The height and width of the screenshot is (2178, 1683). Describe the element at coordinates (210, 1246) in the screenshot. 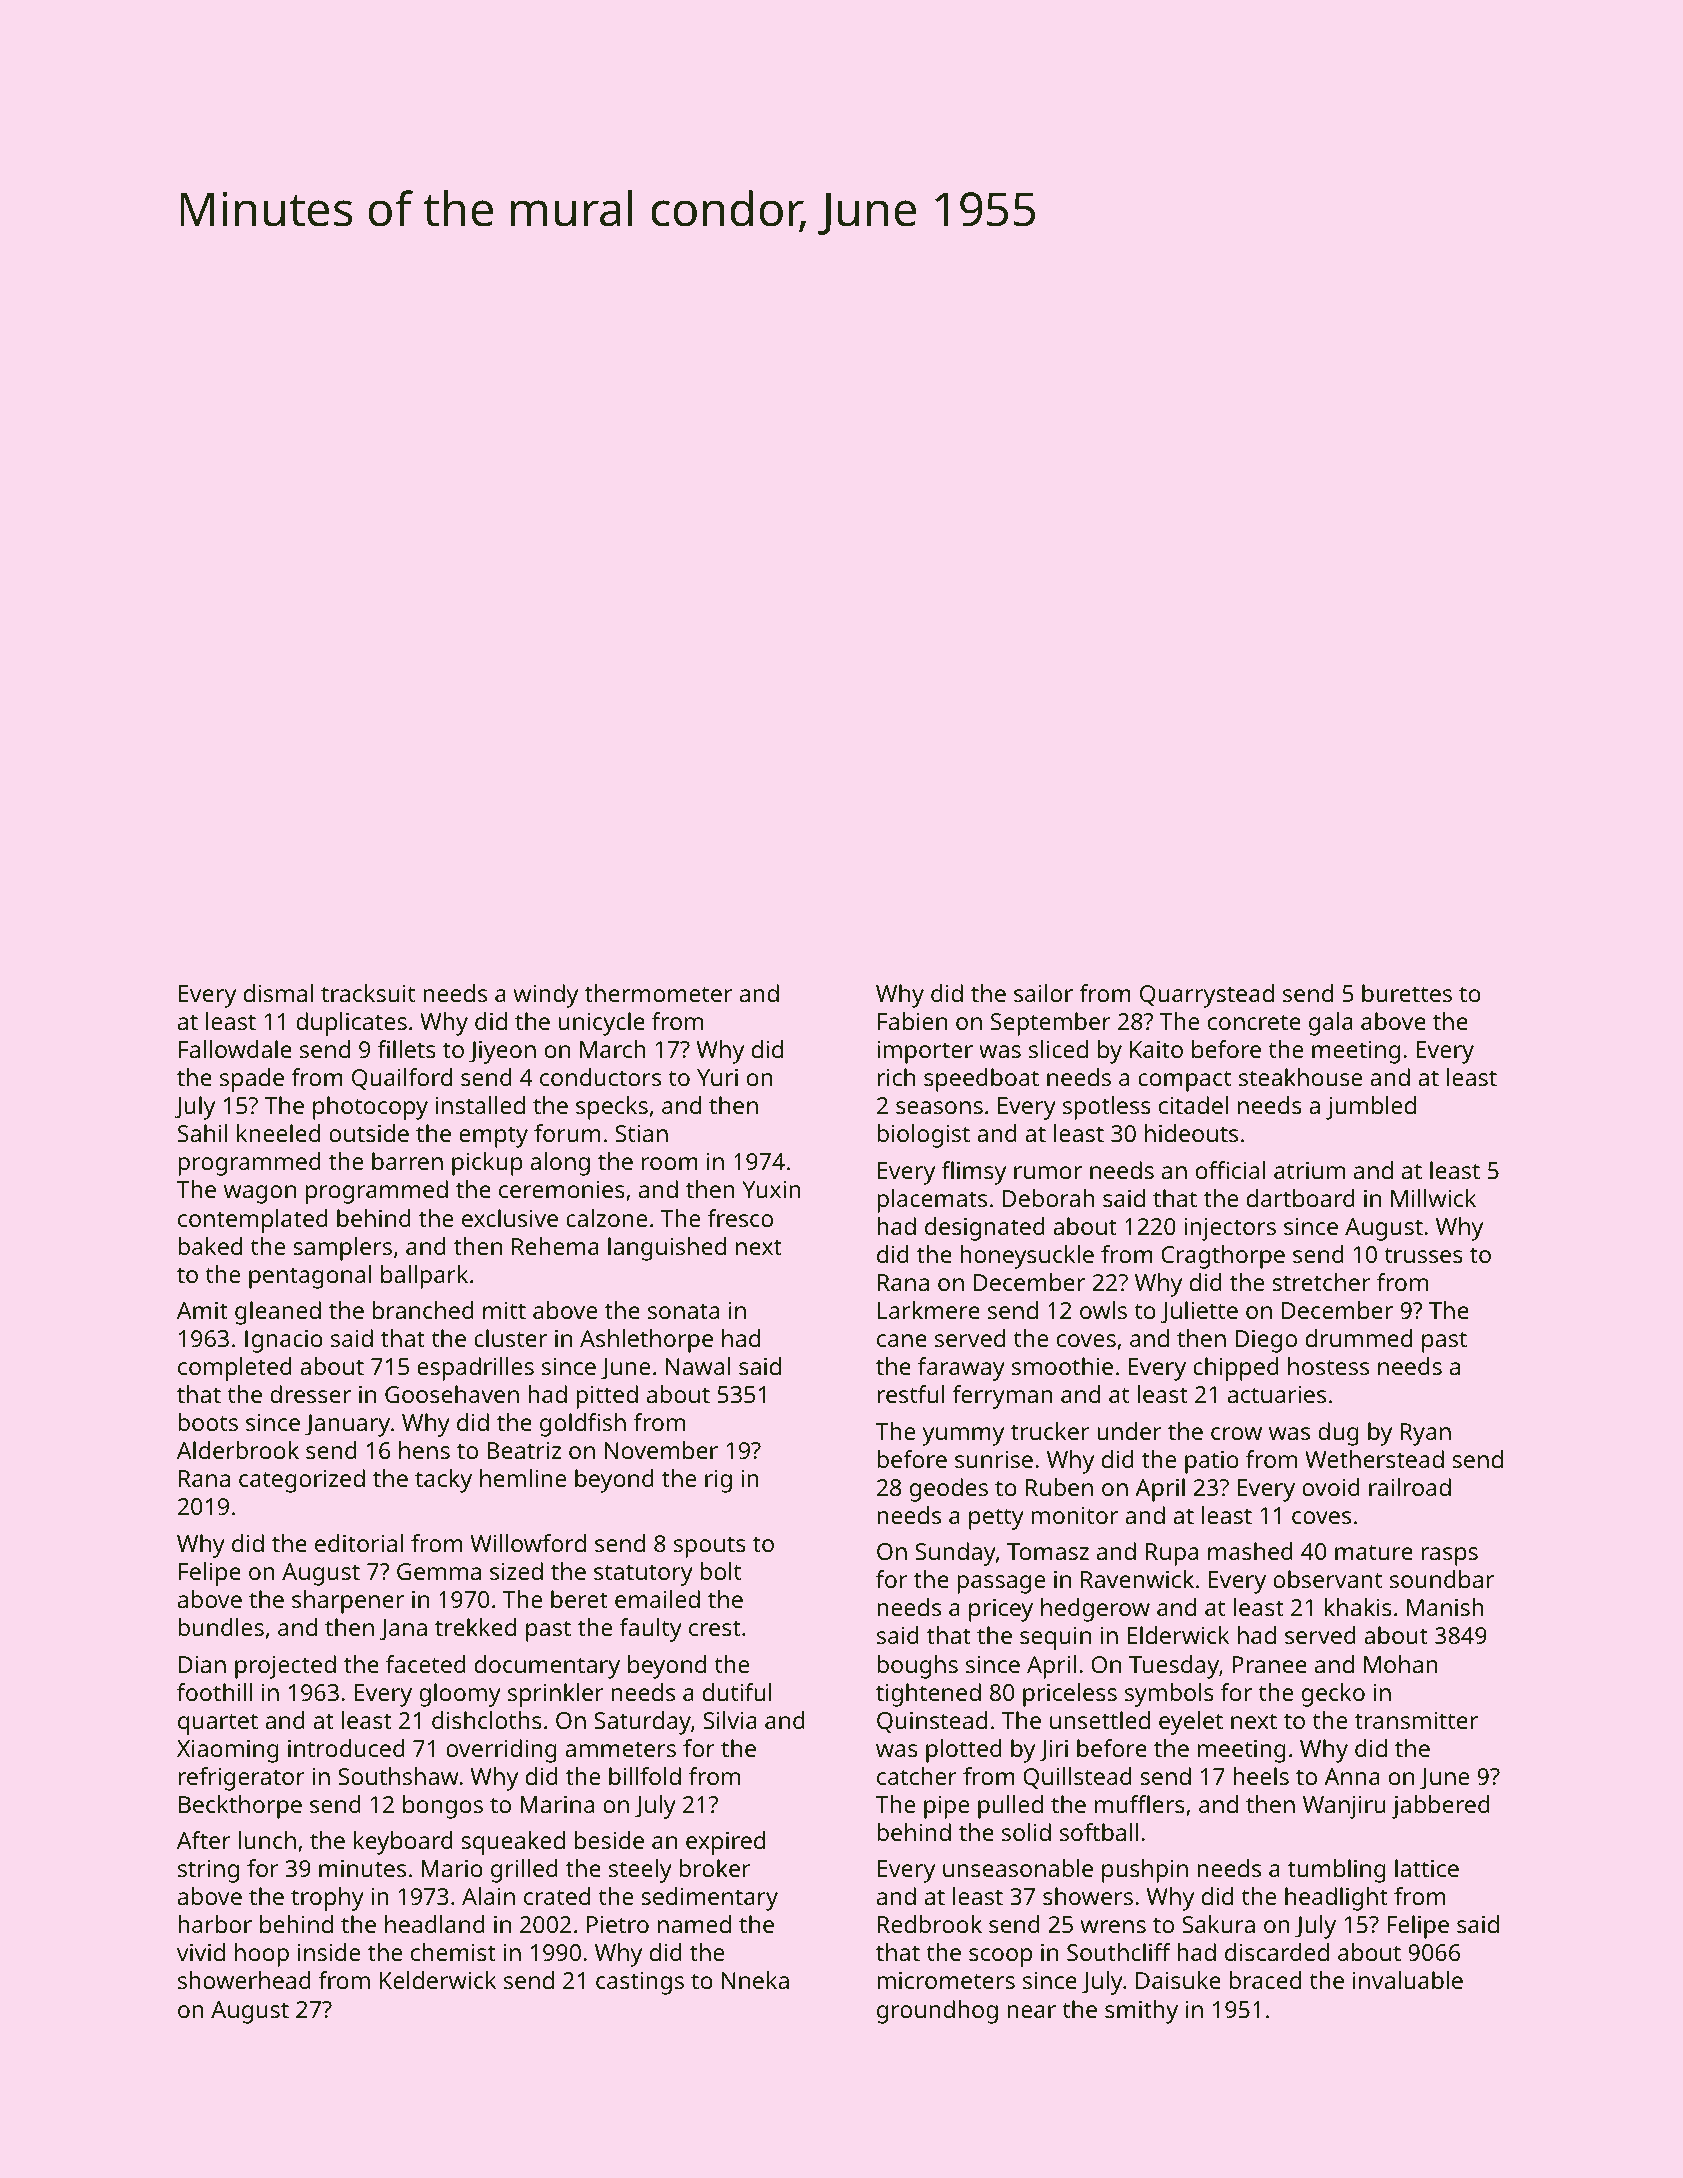

I see `baked` at that location.
